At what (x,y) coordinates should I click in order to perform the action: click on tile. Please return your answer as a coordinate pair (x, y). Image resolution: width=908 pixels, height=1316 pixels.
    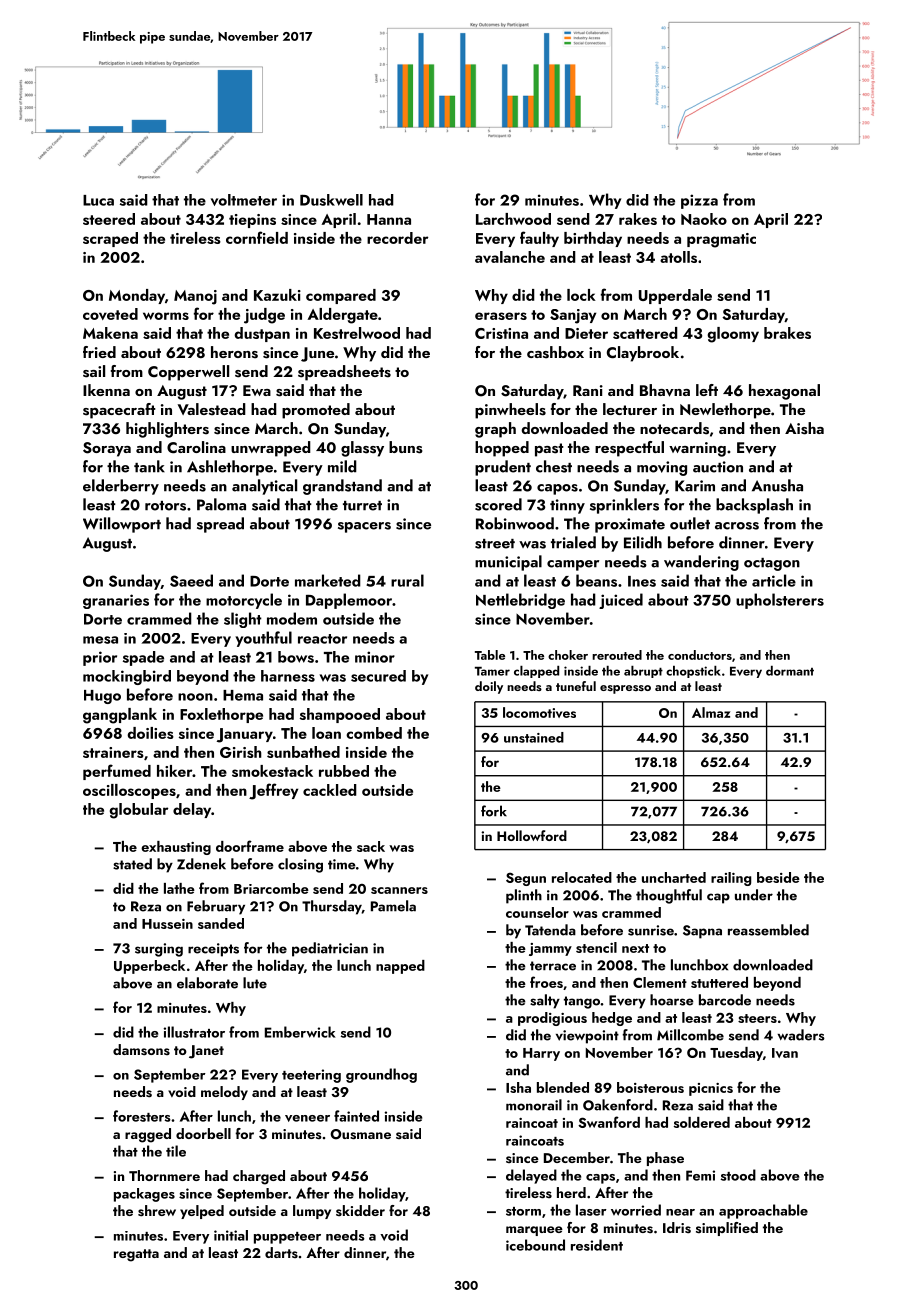
    Looking at the image, I should click on (176, 1151).
